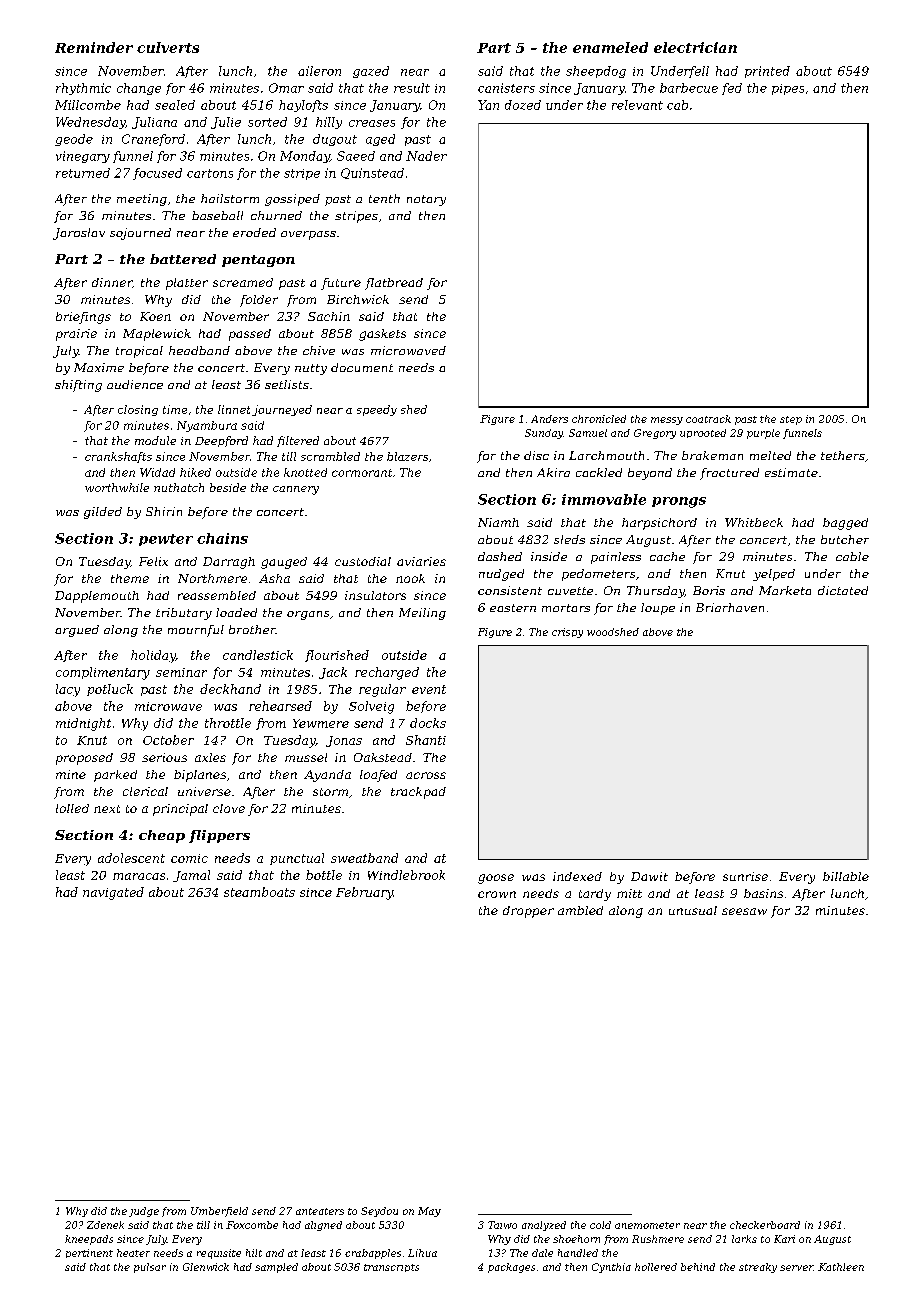 This image has width=924, height=1308. Describe the element at coordinates (843, 590) in the image. I see `dictated` at that location.
